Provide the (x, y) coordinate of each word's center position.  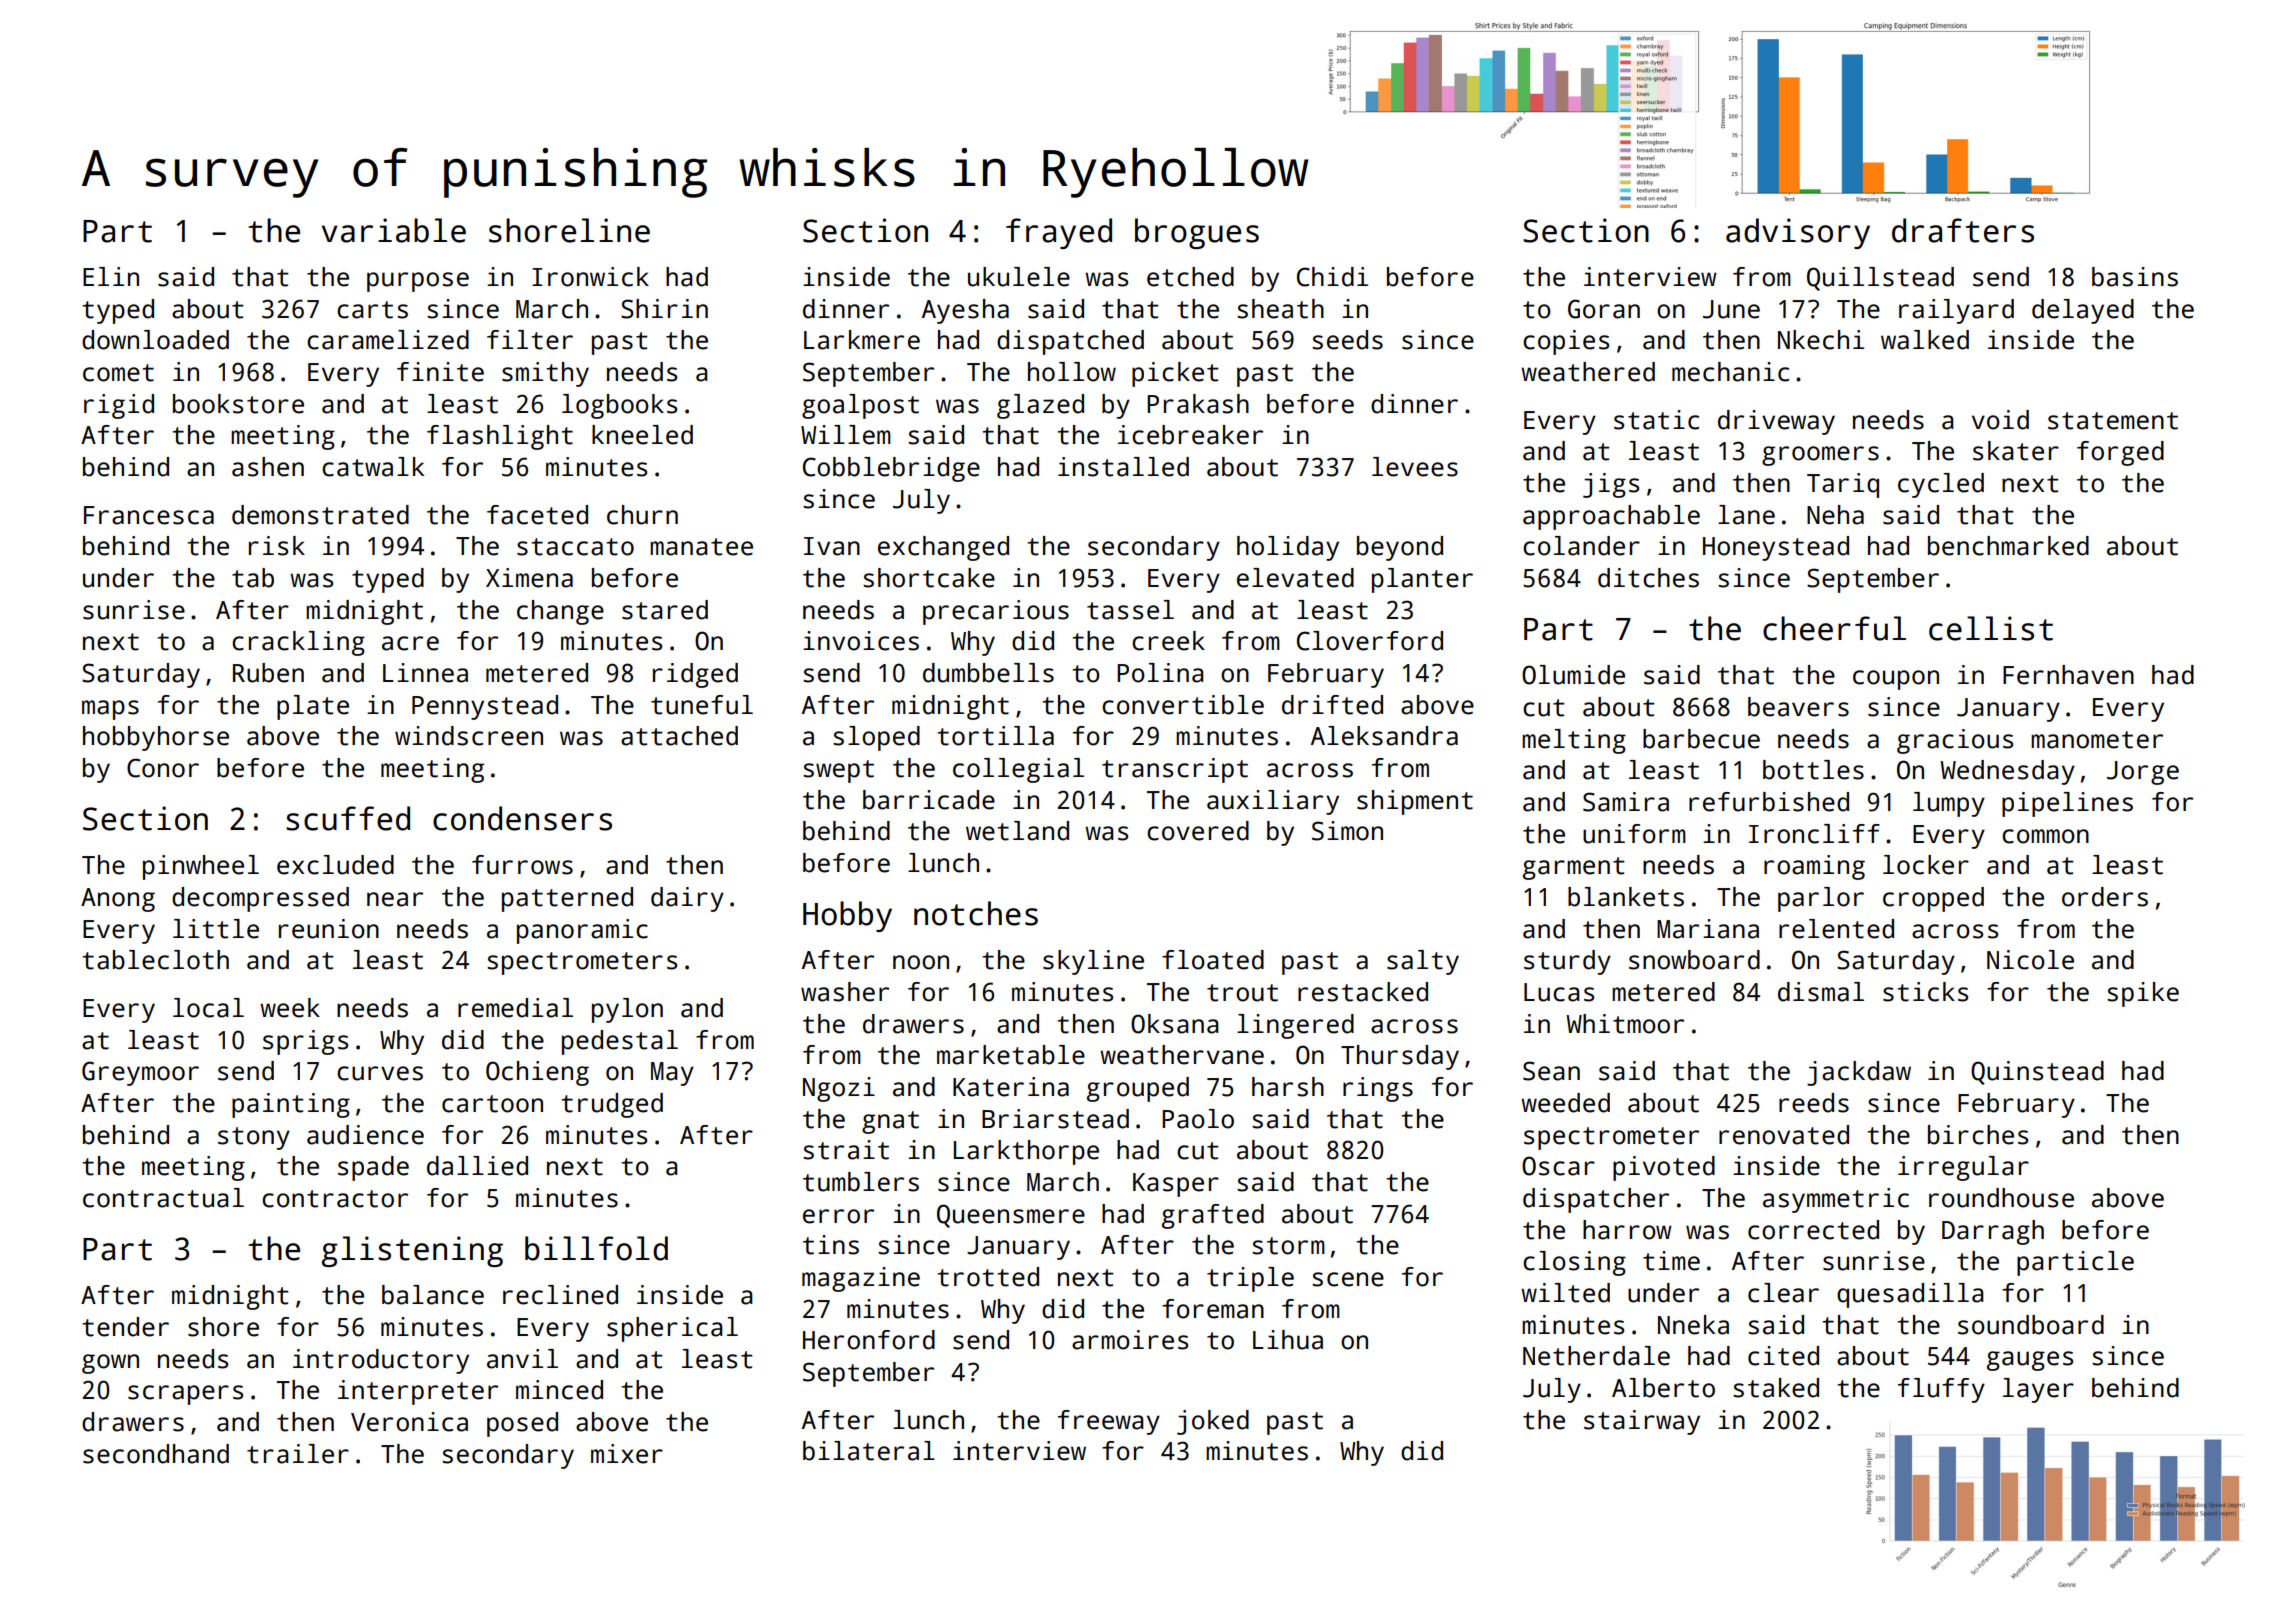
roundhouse (2001, 1198)
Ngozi (839, 1089)
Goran (1604, 309)
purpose (418, 282)
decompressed (260, 899)
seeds (1347, 340)
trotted (988, 1277)
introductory (381, 1361)
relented (1836, 929)
